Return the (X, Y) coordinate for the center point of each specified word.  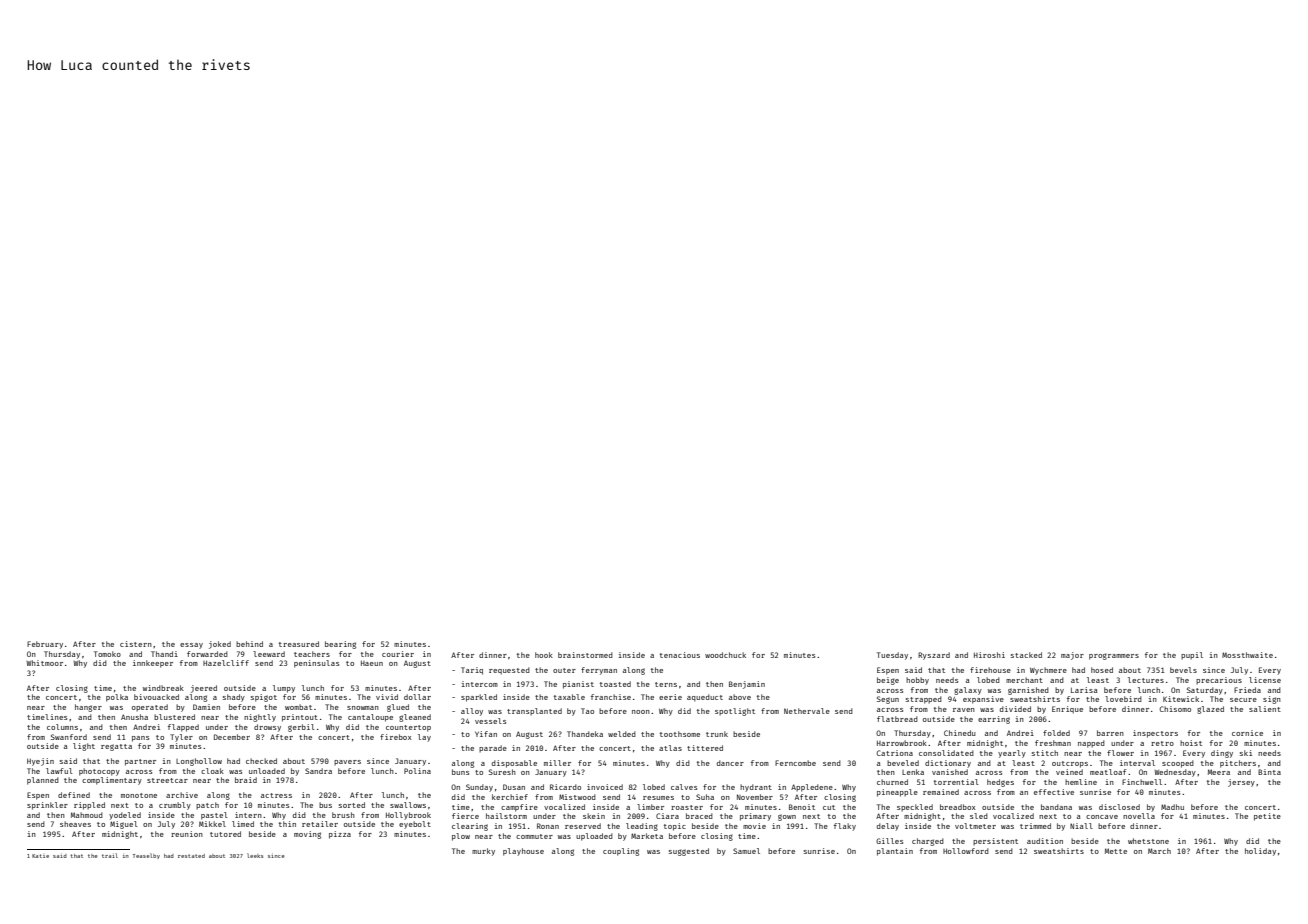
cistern (136, 644)
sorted (352, 805)
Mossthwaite (1247, 655)
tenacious (680, 655)
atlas (670, 748)
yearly (1012, 754)
